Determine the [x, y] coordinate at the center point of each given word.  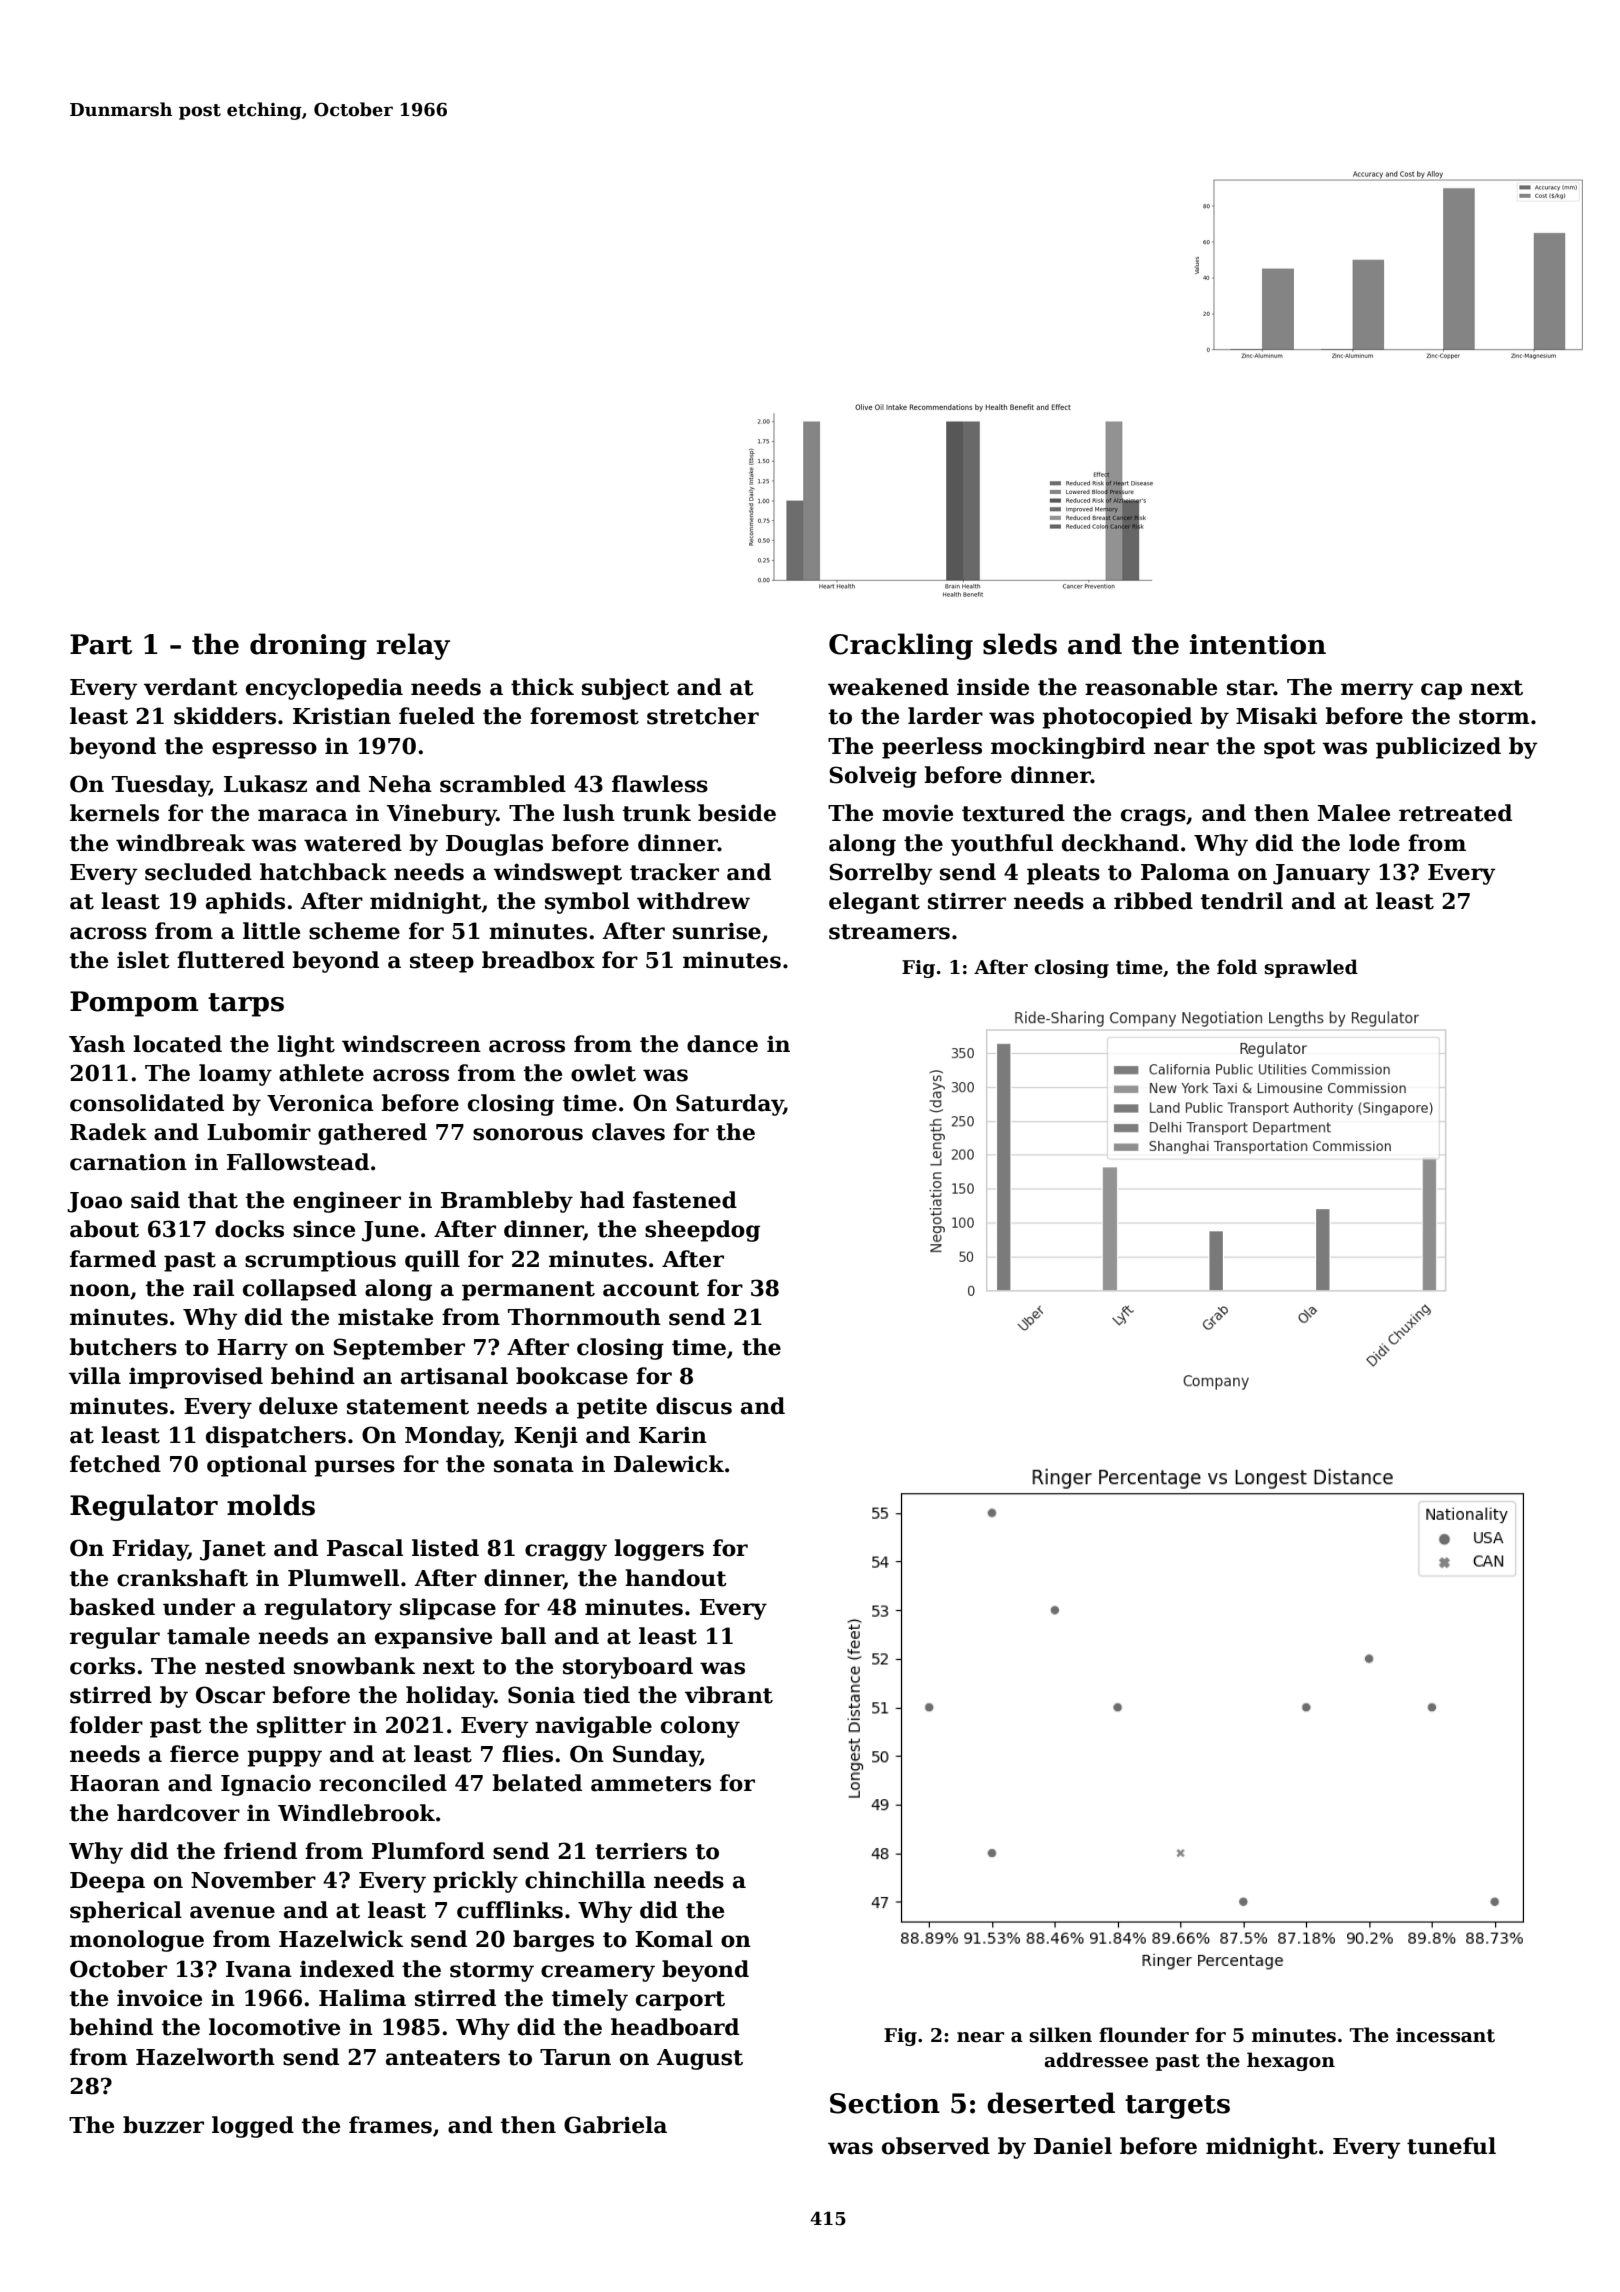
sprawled [1311, 968]
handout [676, 1578]
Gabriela [615, 2125]
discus [694, 1406]
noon [100, 1290]
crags [1153, 817]
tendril [1242, 901]
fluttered [231, 960]
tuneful [1451, 2146]
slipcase [448, 1609]
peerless [932, 748]
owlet [603, 1073]
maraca [303, 815]
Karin [673, 1435]
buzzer [163, 2125]
